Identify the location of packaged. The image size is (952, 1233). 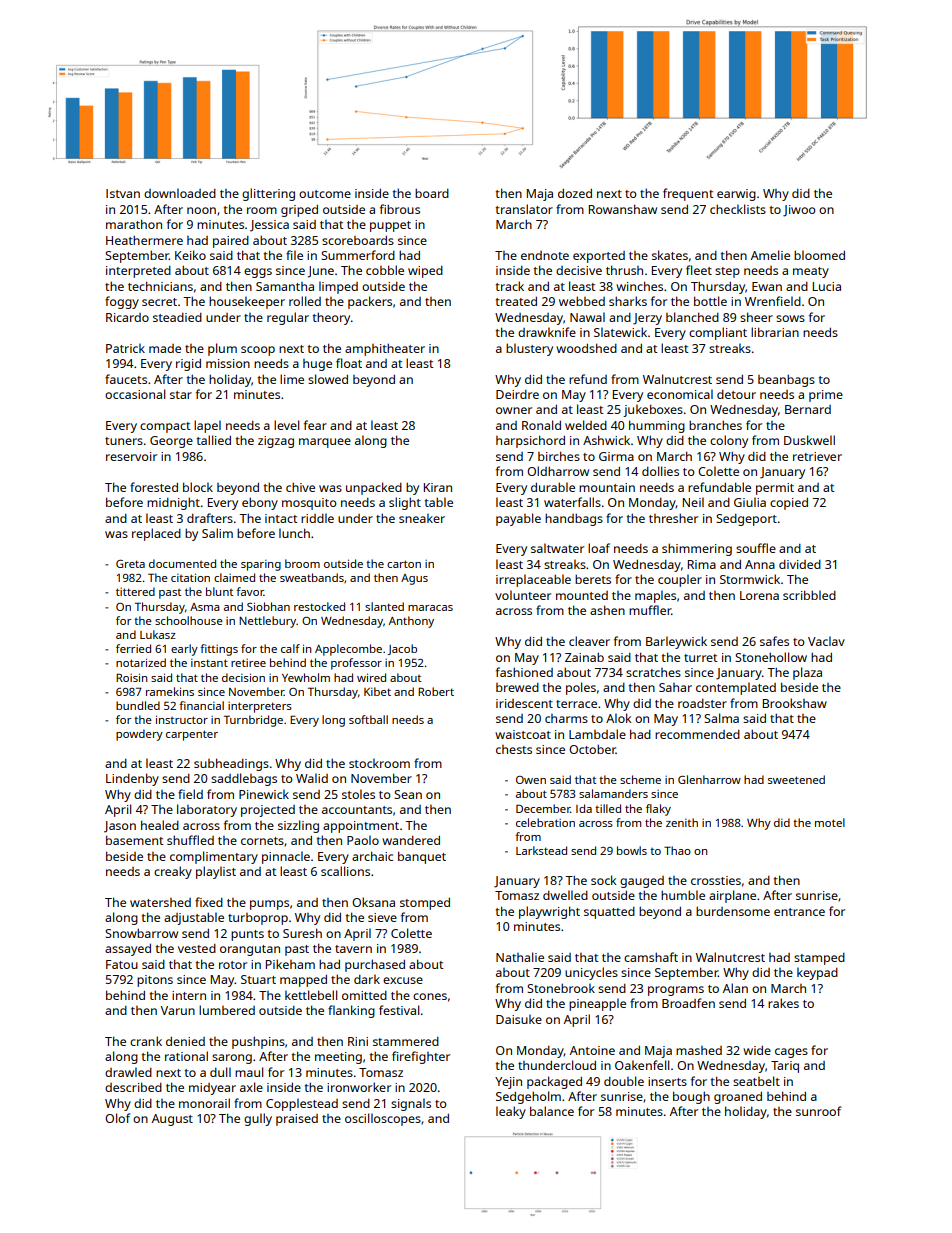
(554, 1082).
